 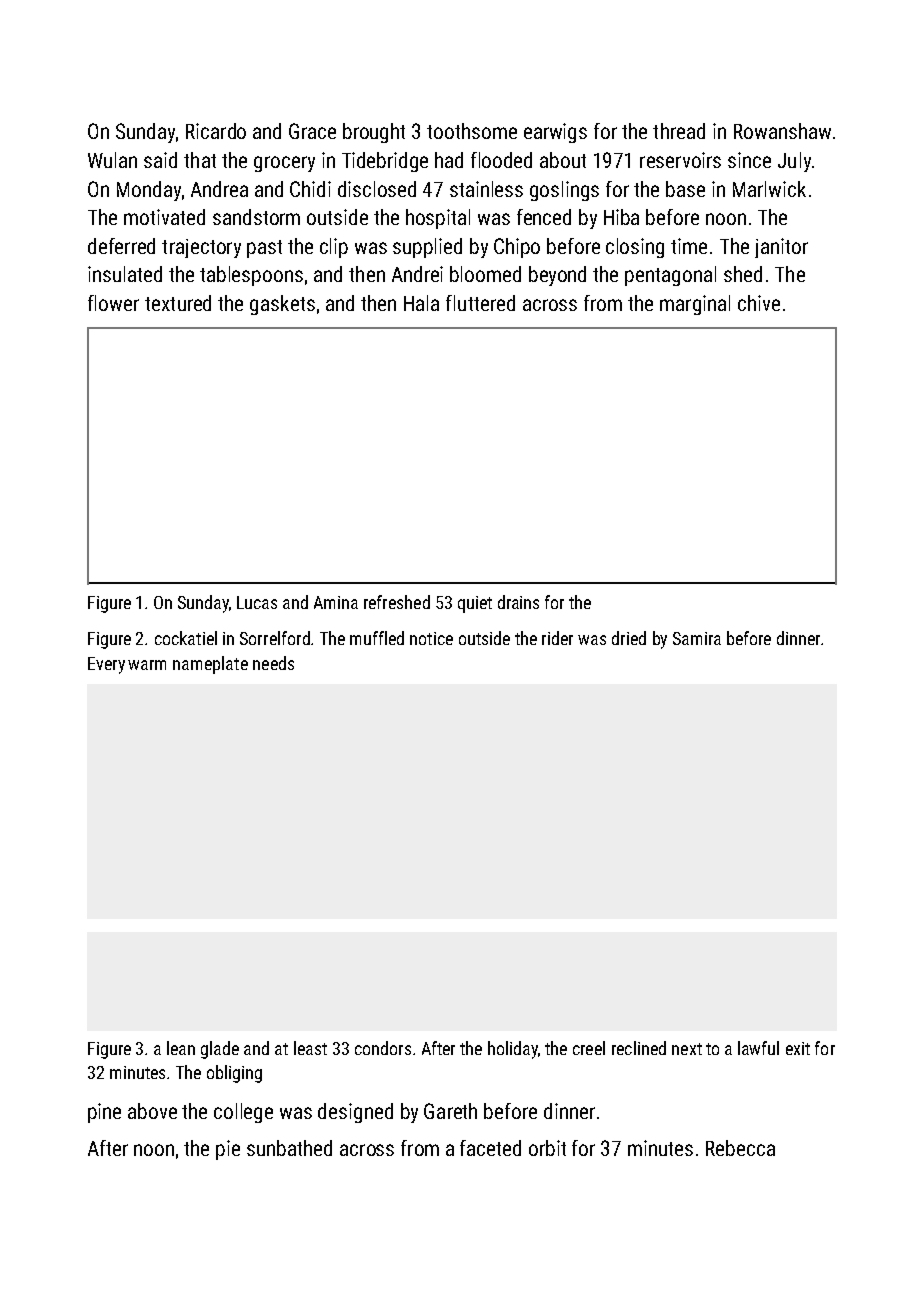 What do you see at coordinates (697, 638) in the screenshot?
I see `Samira` at bounding box center [697, 638].
